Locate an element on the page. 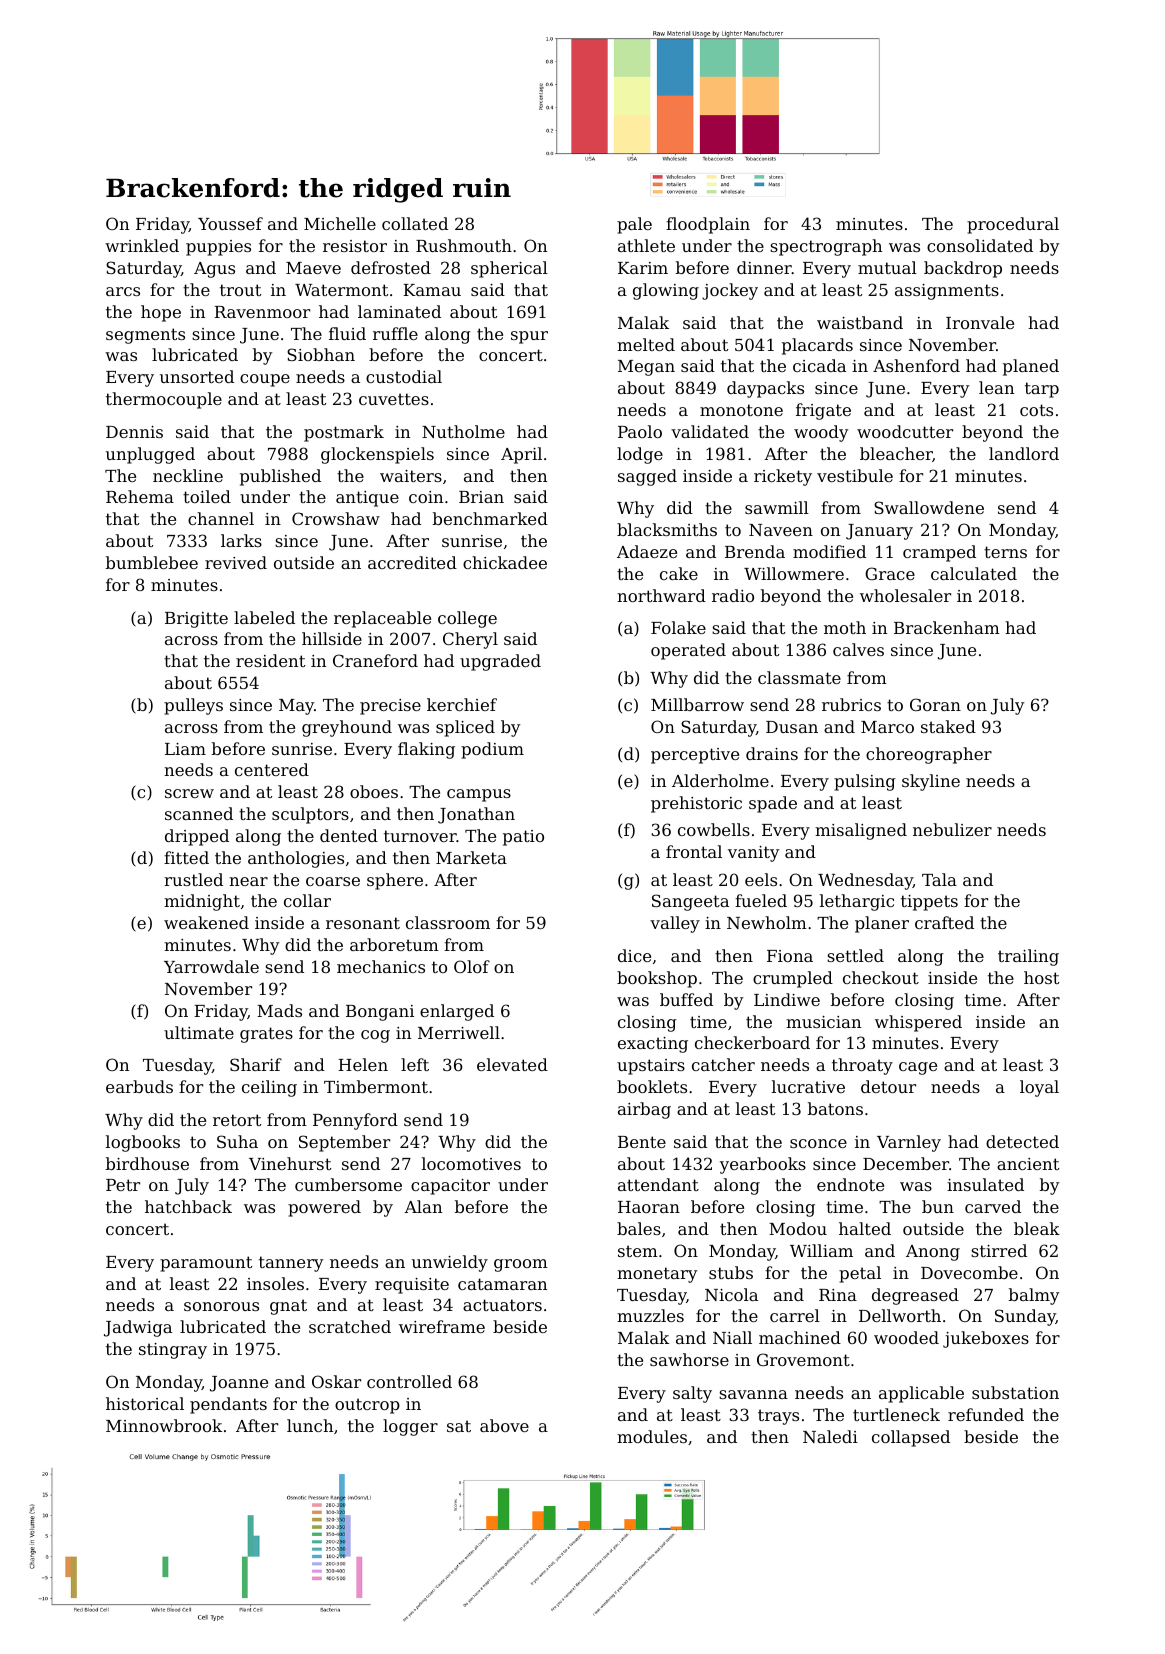 Image resolution: width=1165 pixels, height=1654 pixels. northward is located at coordinates (661, 595).
